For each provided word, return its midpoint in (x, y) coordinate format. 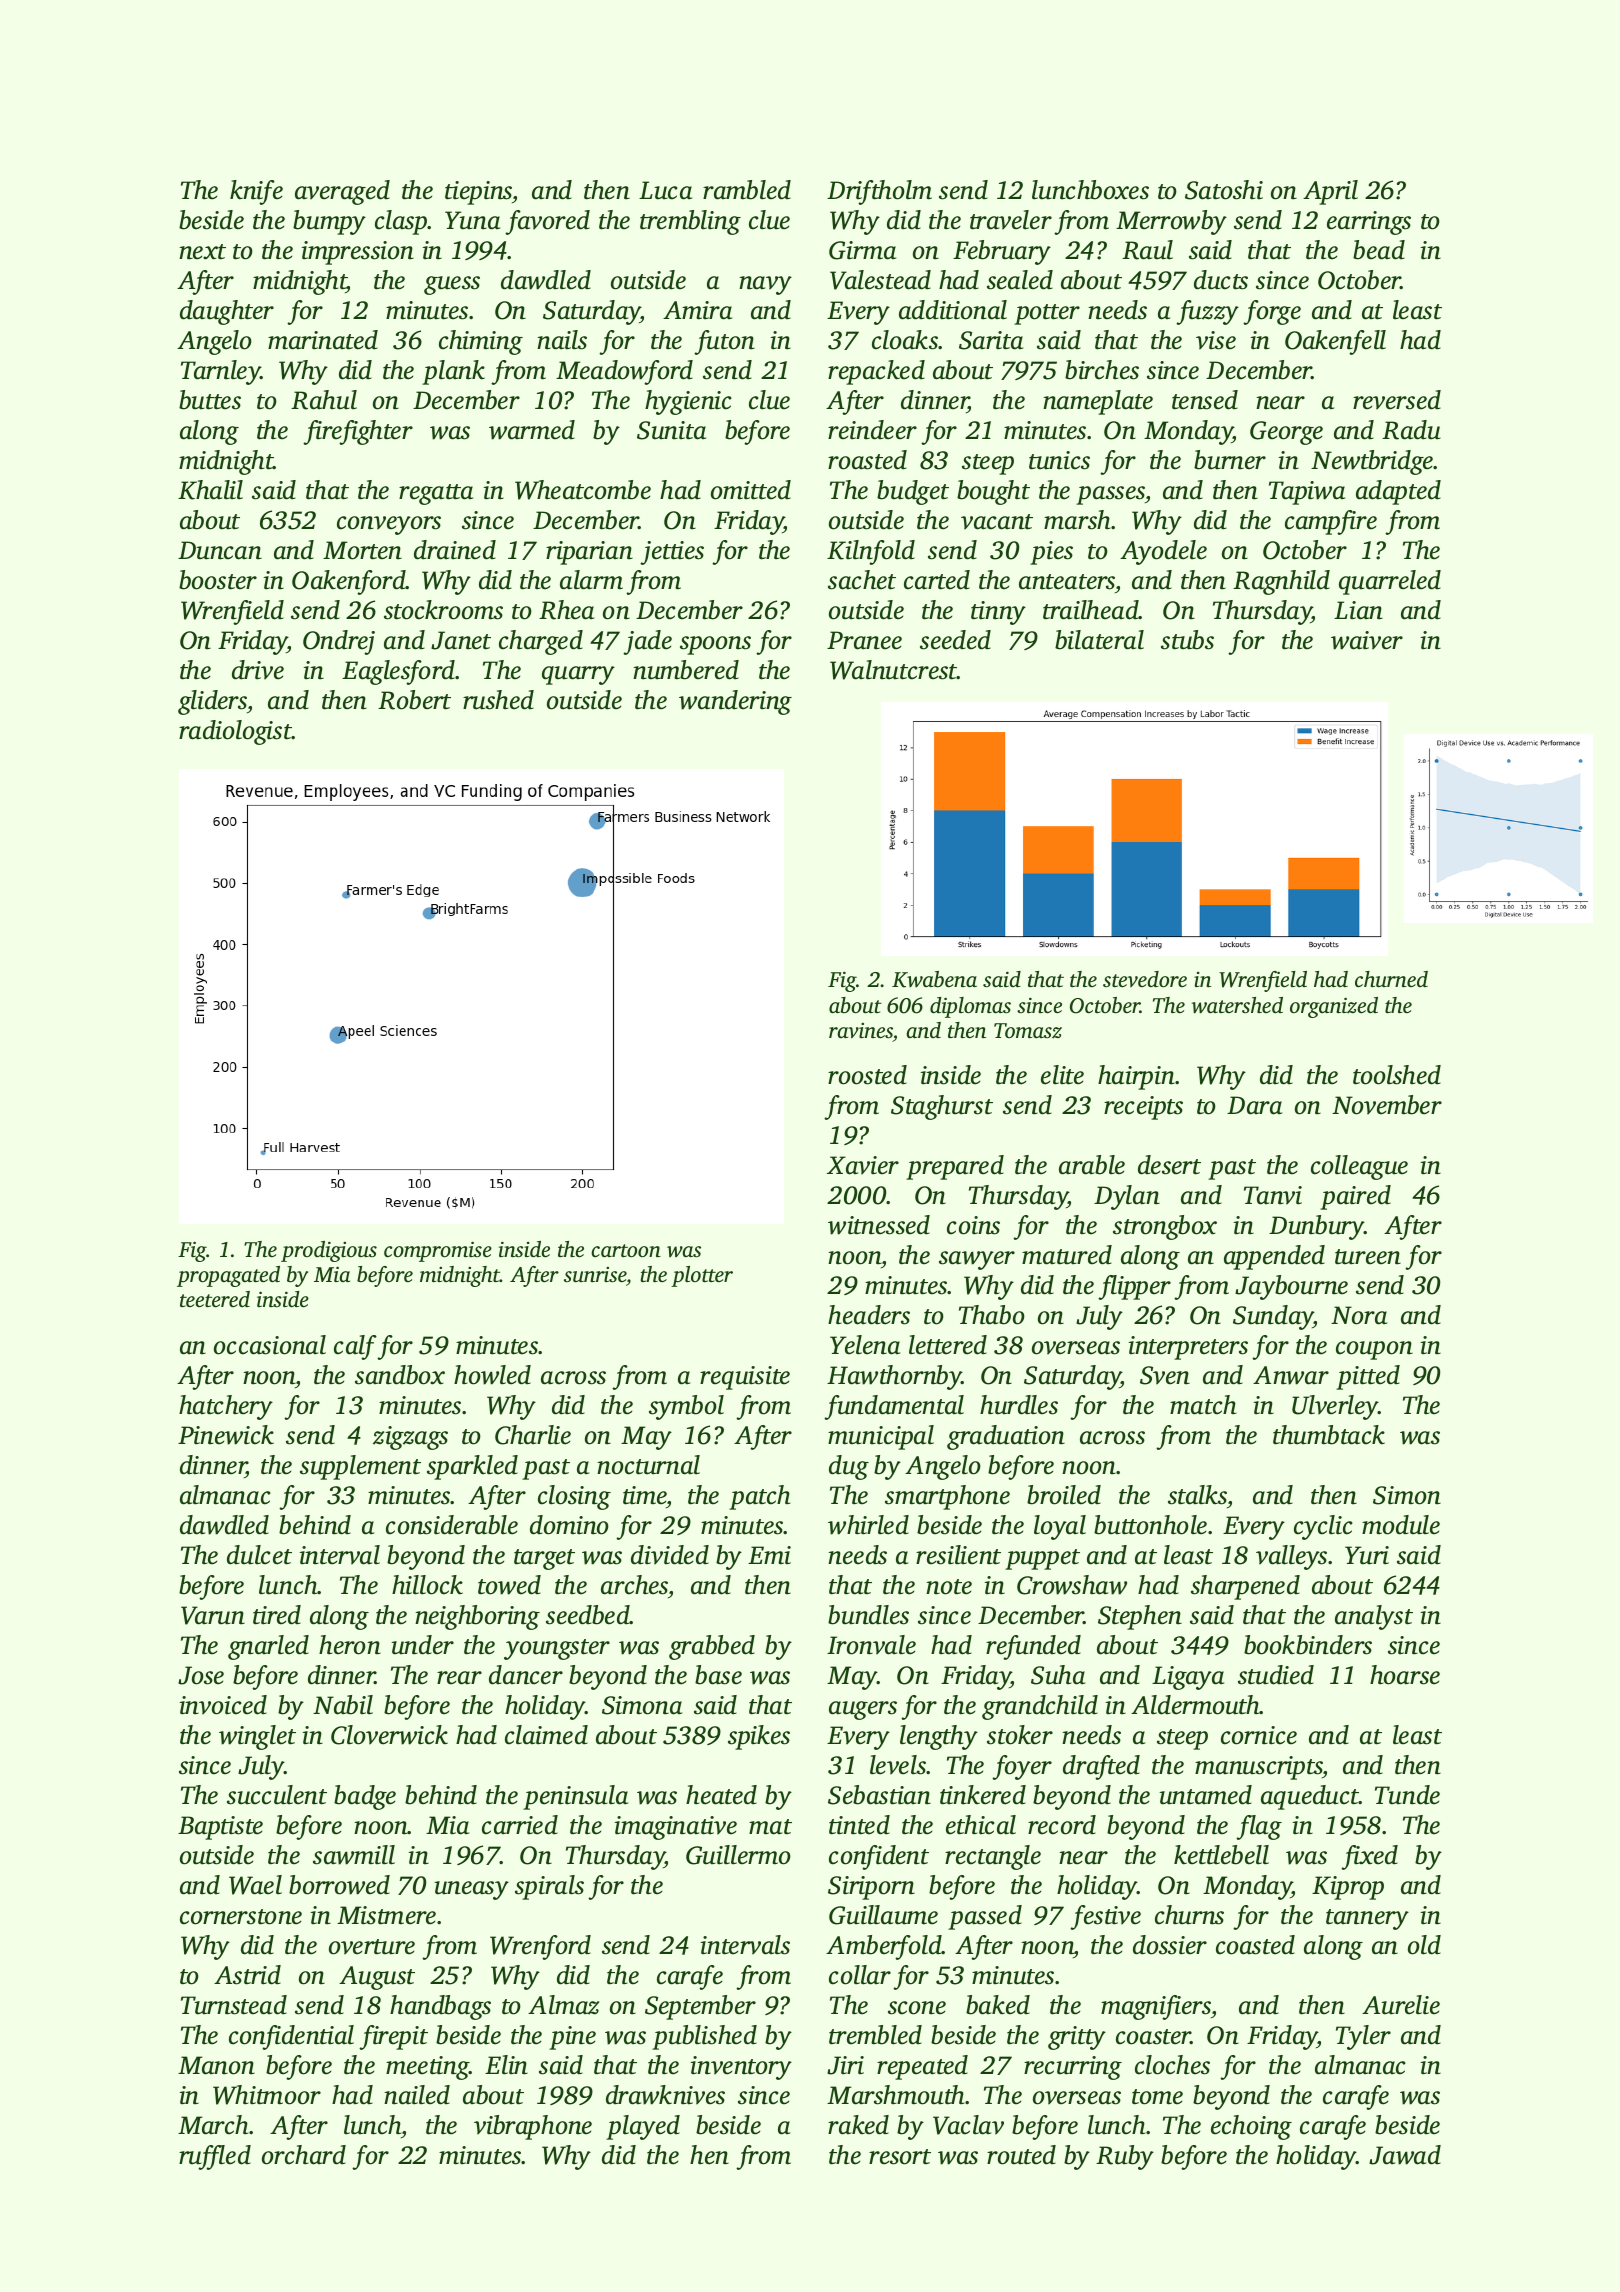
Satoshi (1224, 190)
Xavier (863, 1165)
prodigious (329, 1251)
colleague (1359, 1167)
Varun (213, 1615)
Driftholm (879, 192)
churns (1189, 1915)
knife (256, 192)
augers (863, 1710)
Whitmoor (267, 2095)
